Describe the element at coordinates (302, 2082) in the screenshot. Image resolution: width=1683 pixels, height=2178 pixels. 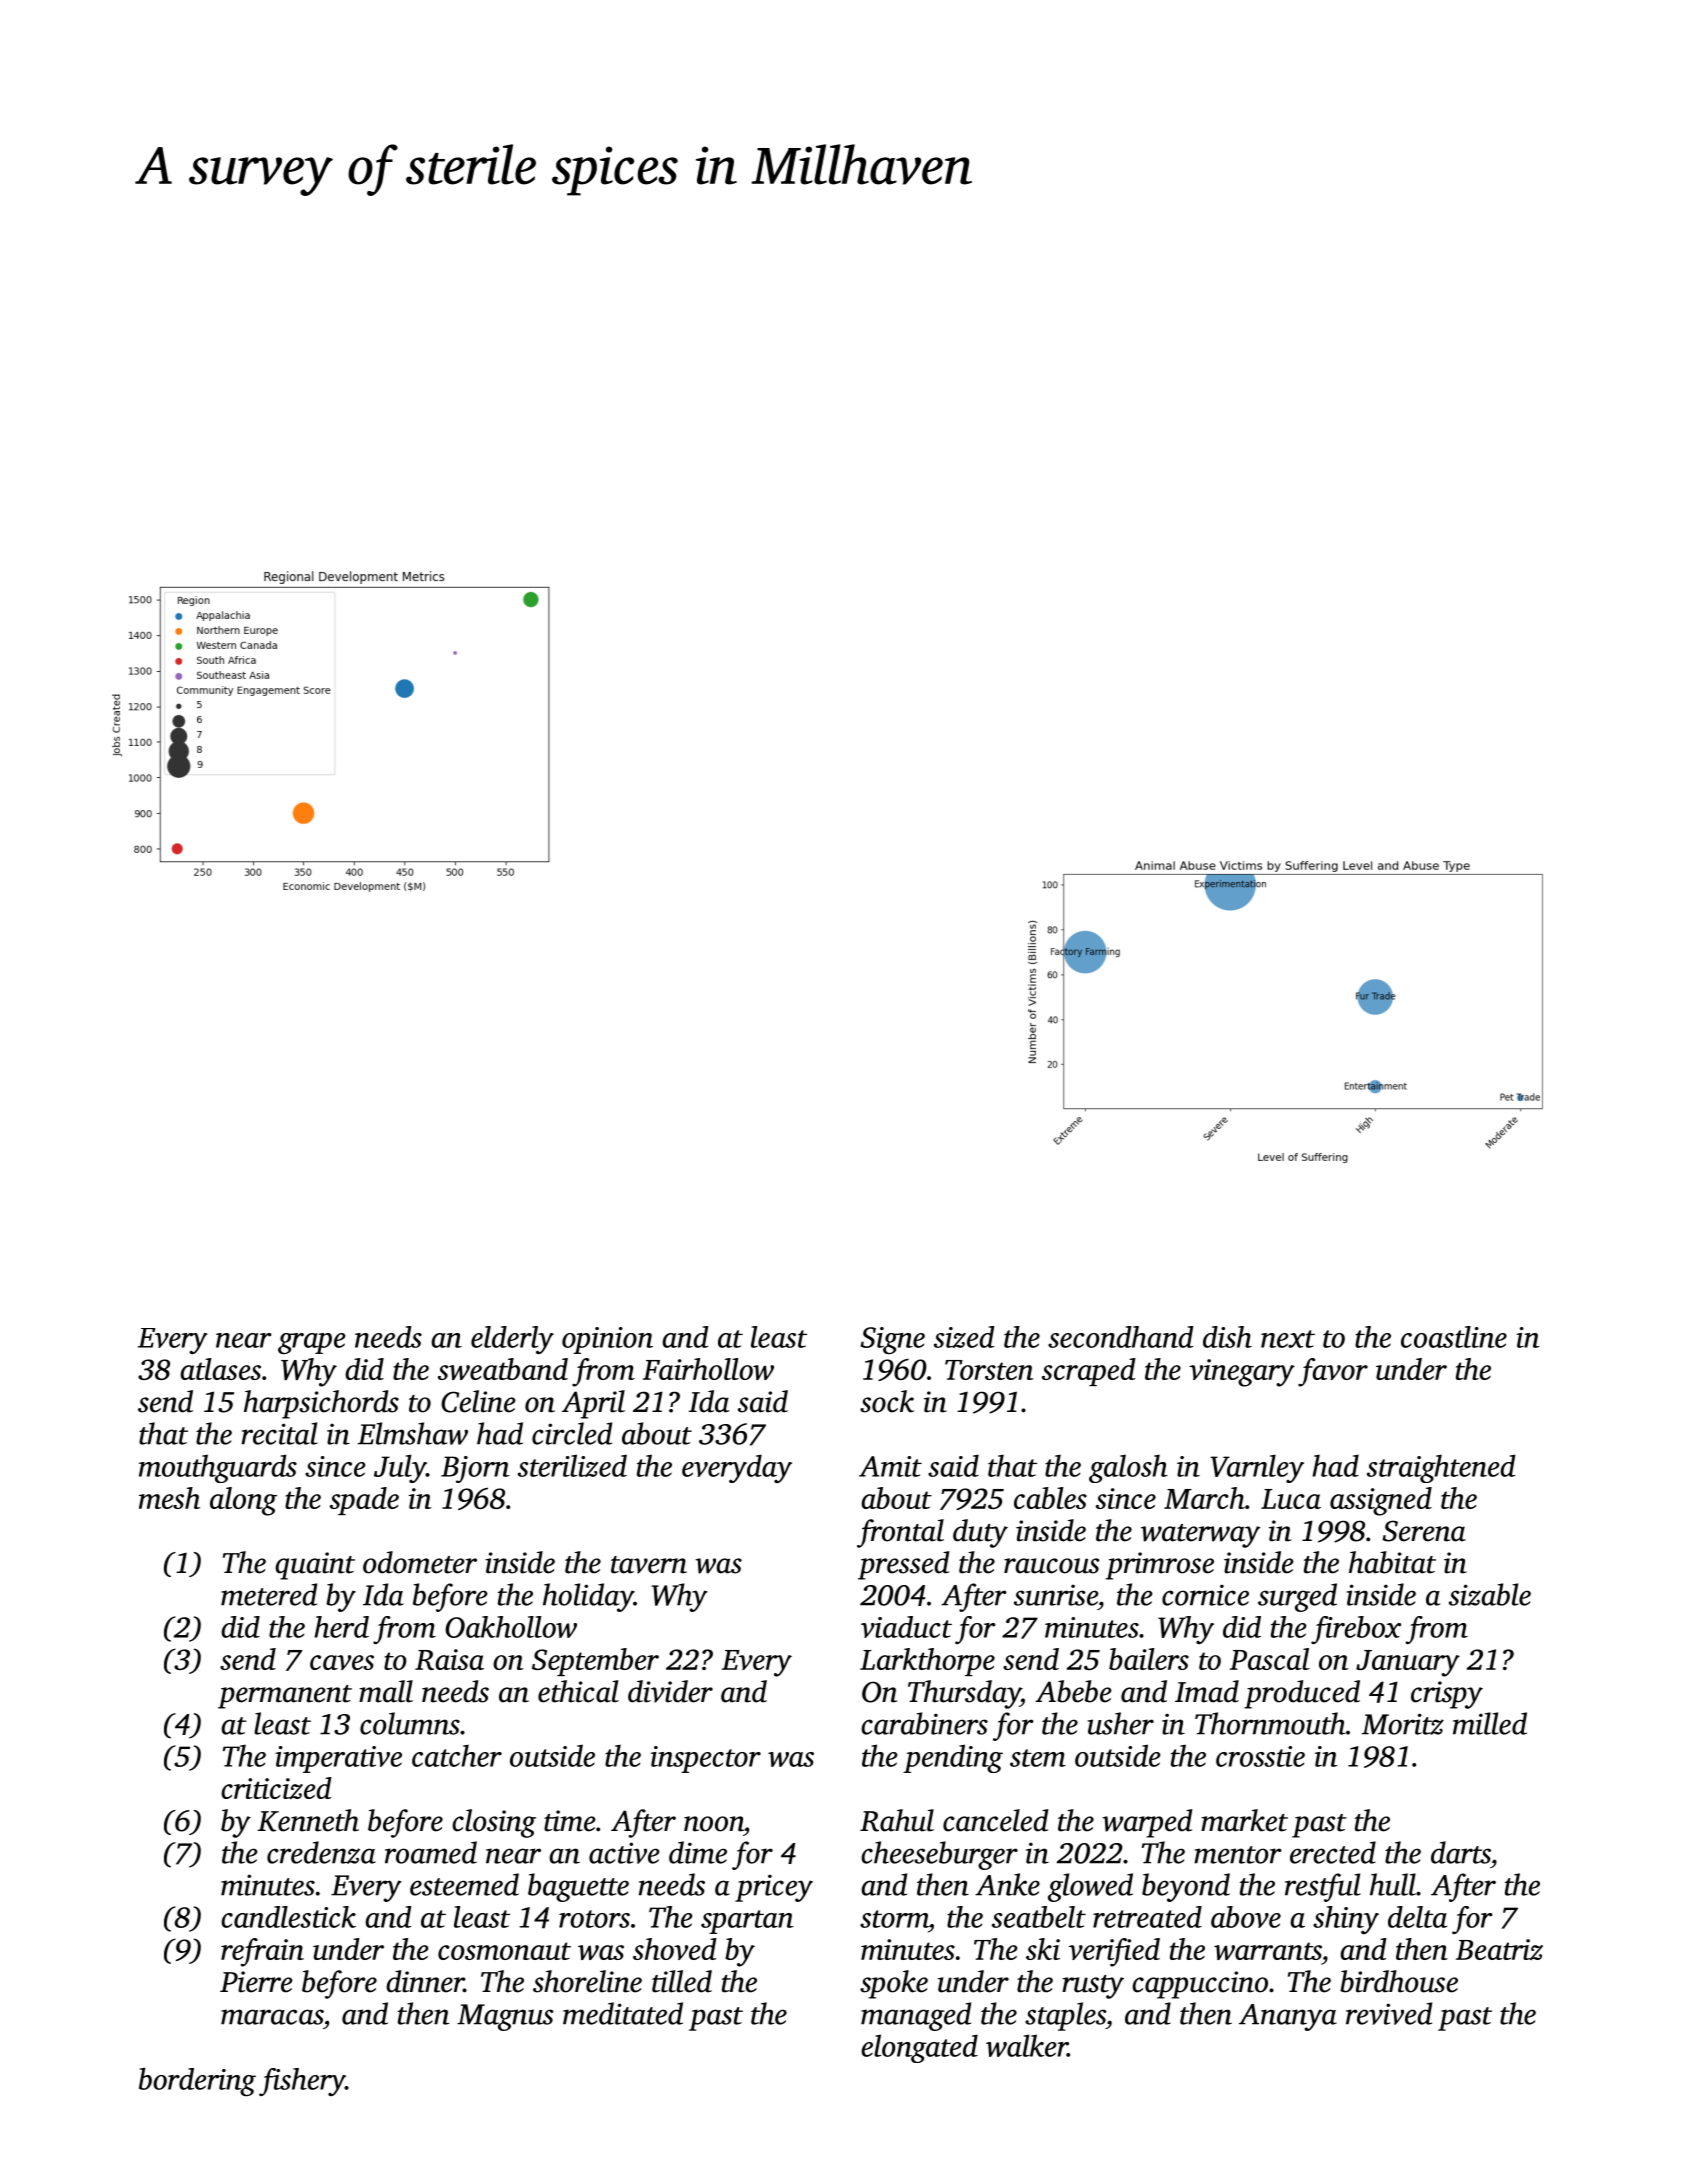
I see `fishery` at that location.
